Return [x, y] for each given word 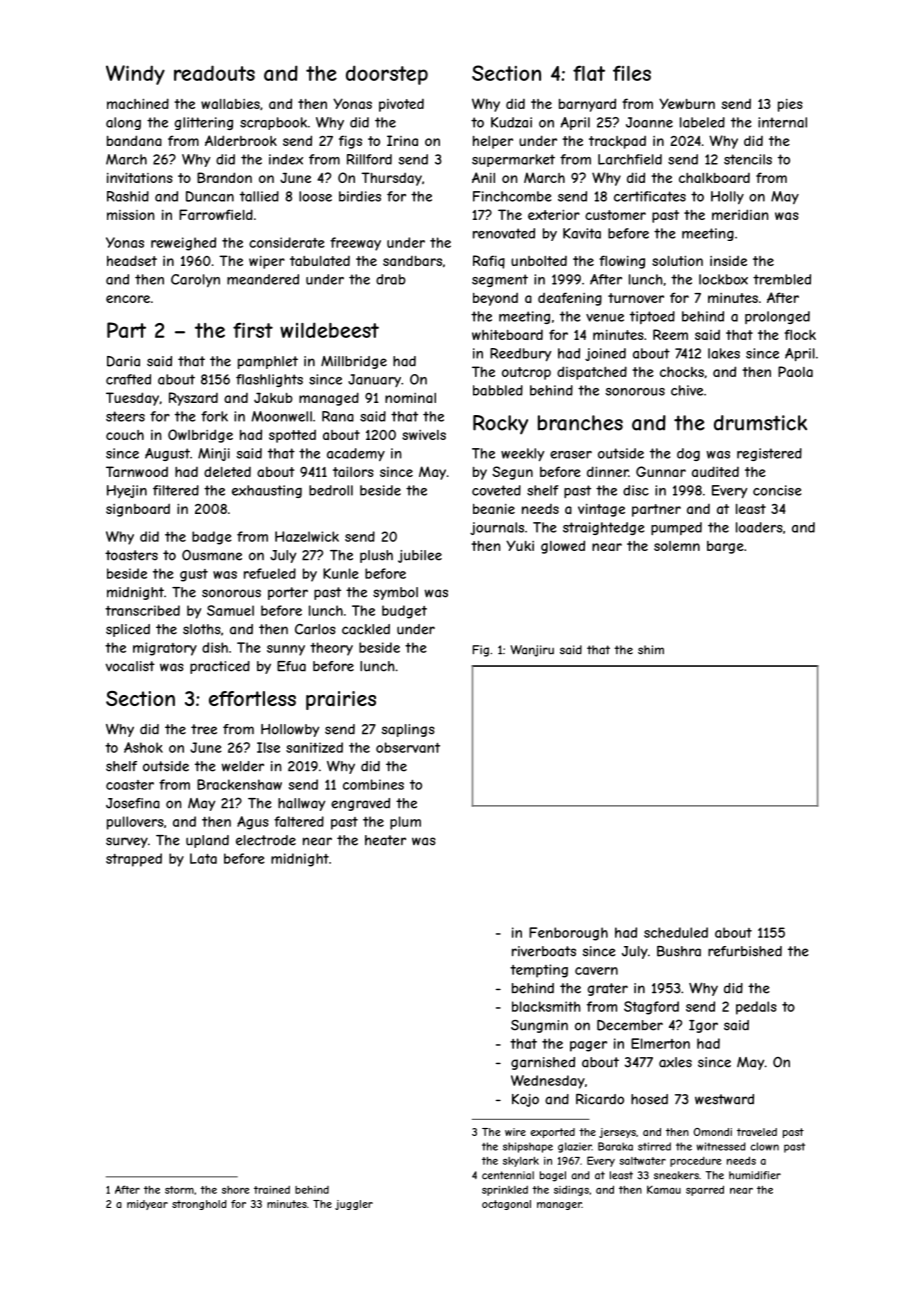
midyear [147, 1205]
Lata [203, 858]
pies [790, 105]
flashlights [269, 380]
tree [204, 729]
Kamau [664, 1189]
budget [404, 612]
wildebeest [329, 330]
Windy [135, 75]
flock [800, 334]
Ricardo [600, 1099]
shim [651, 650]
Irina [402, 140]
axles [675, 1062]
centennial [508, 1175]
